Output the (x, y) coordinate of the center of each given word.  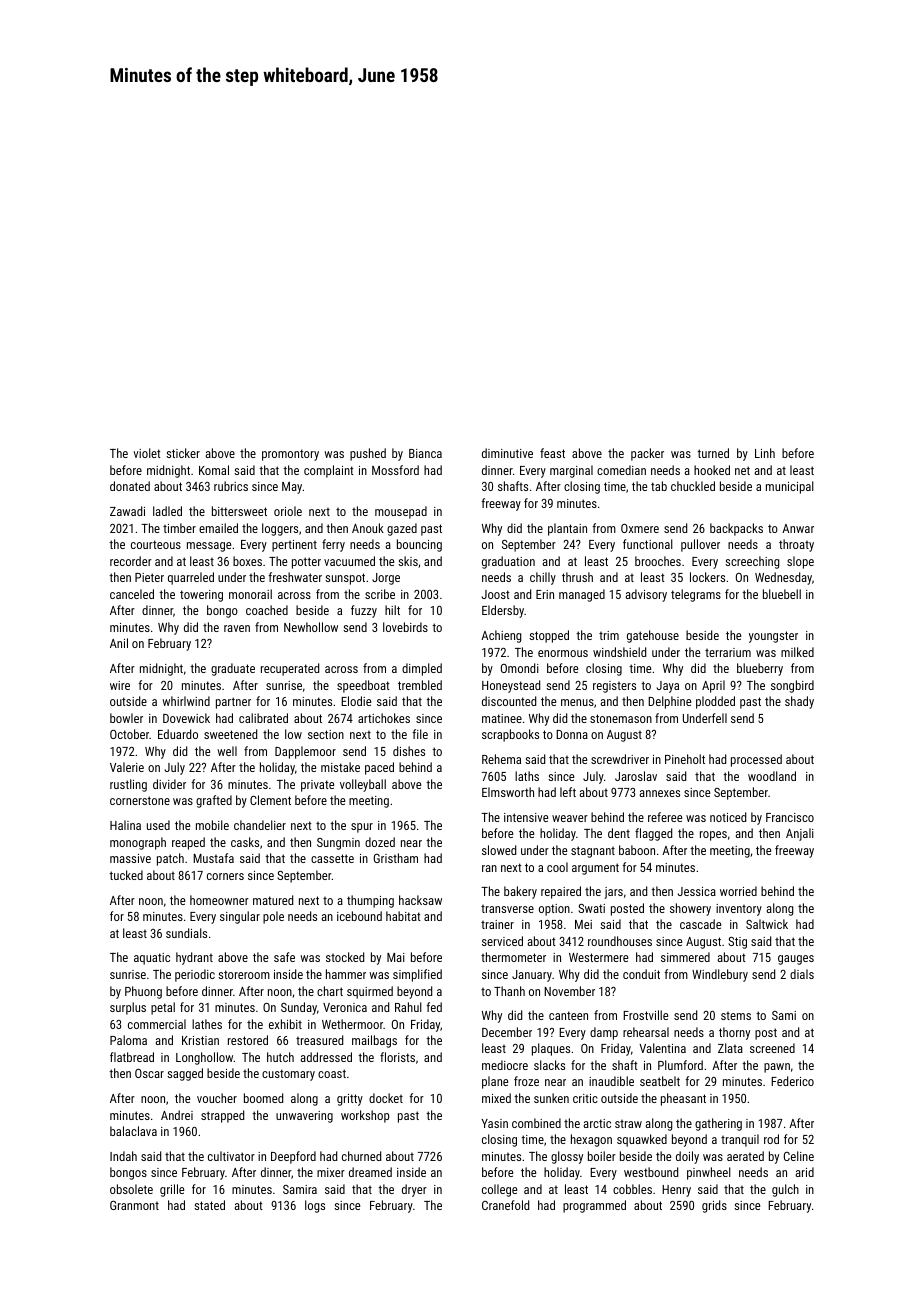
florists (397, 1057)
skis (408, 561)
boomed (263, 1098)
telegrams (696, 595)
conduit (641, 974)
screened (772, 1048)
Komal (214, 470)
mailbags (374, 1041)
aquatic (152, 959)
